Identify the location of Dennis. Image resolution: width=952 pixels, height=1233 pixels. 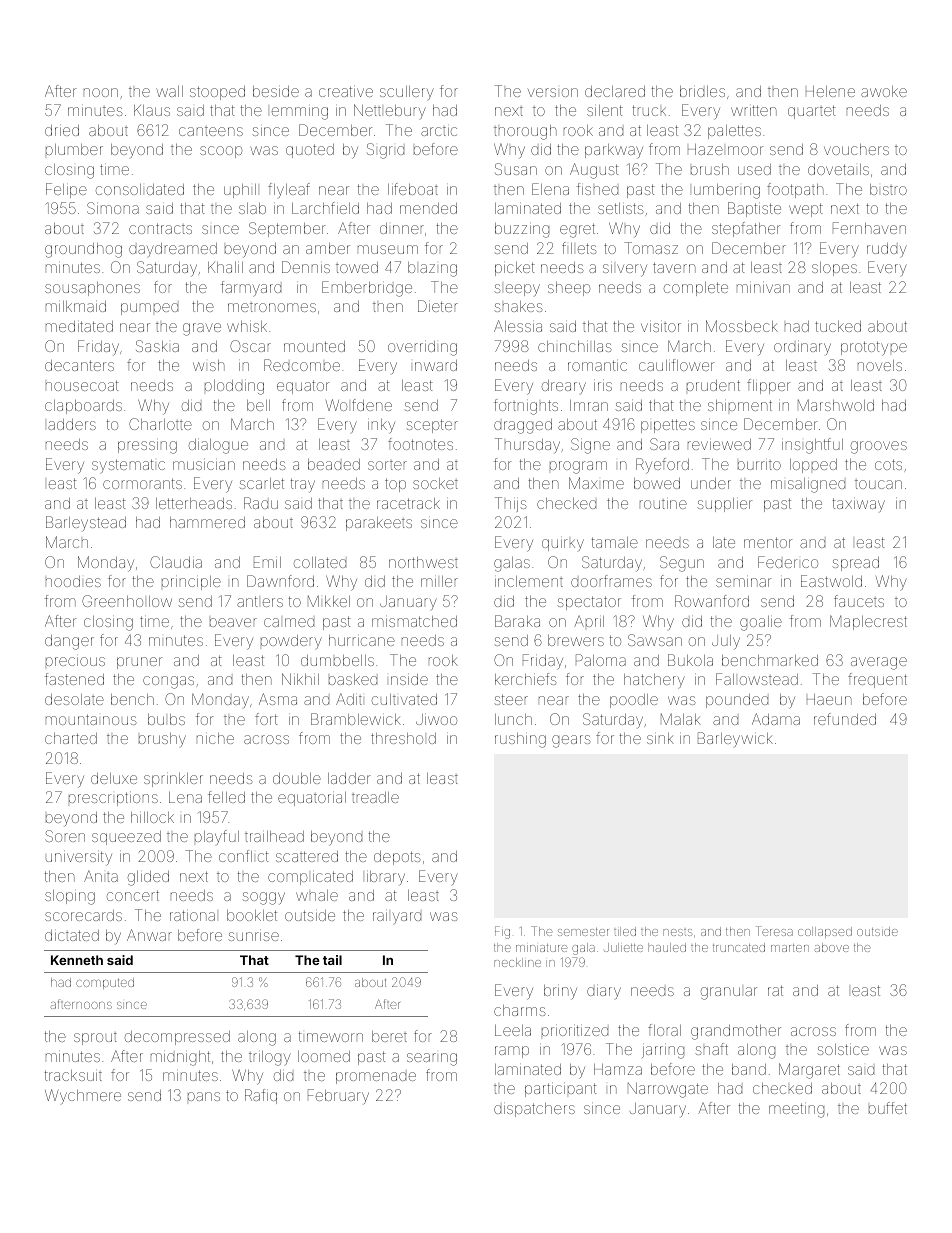
(306, 267).
